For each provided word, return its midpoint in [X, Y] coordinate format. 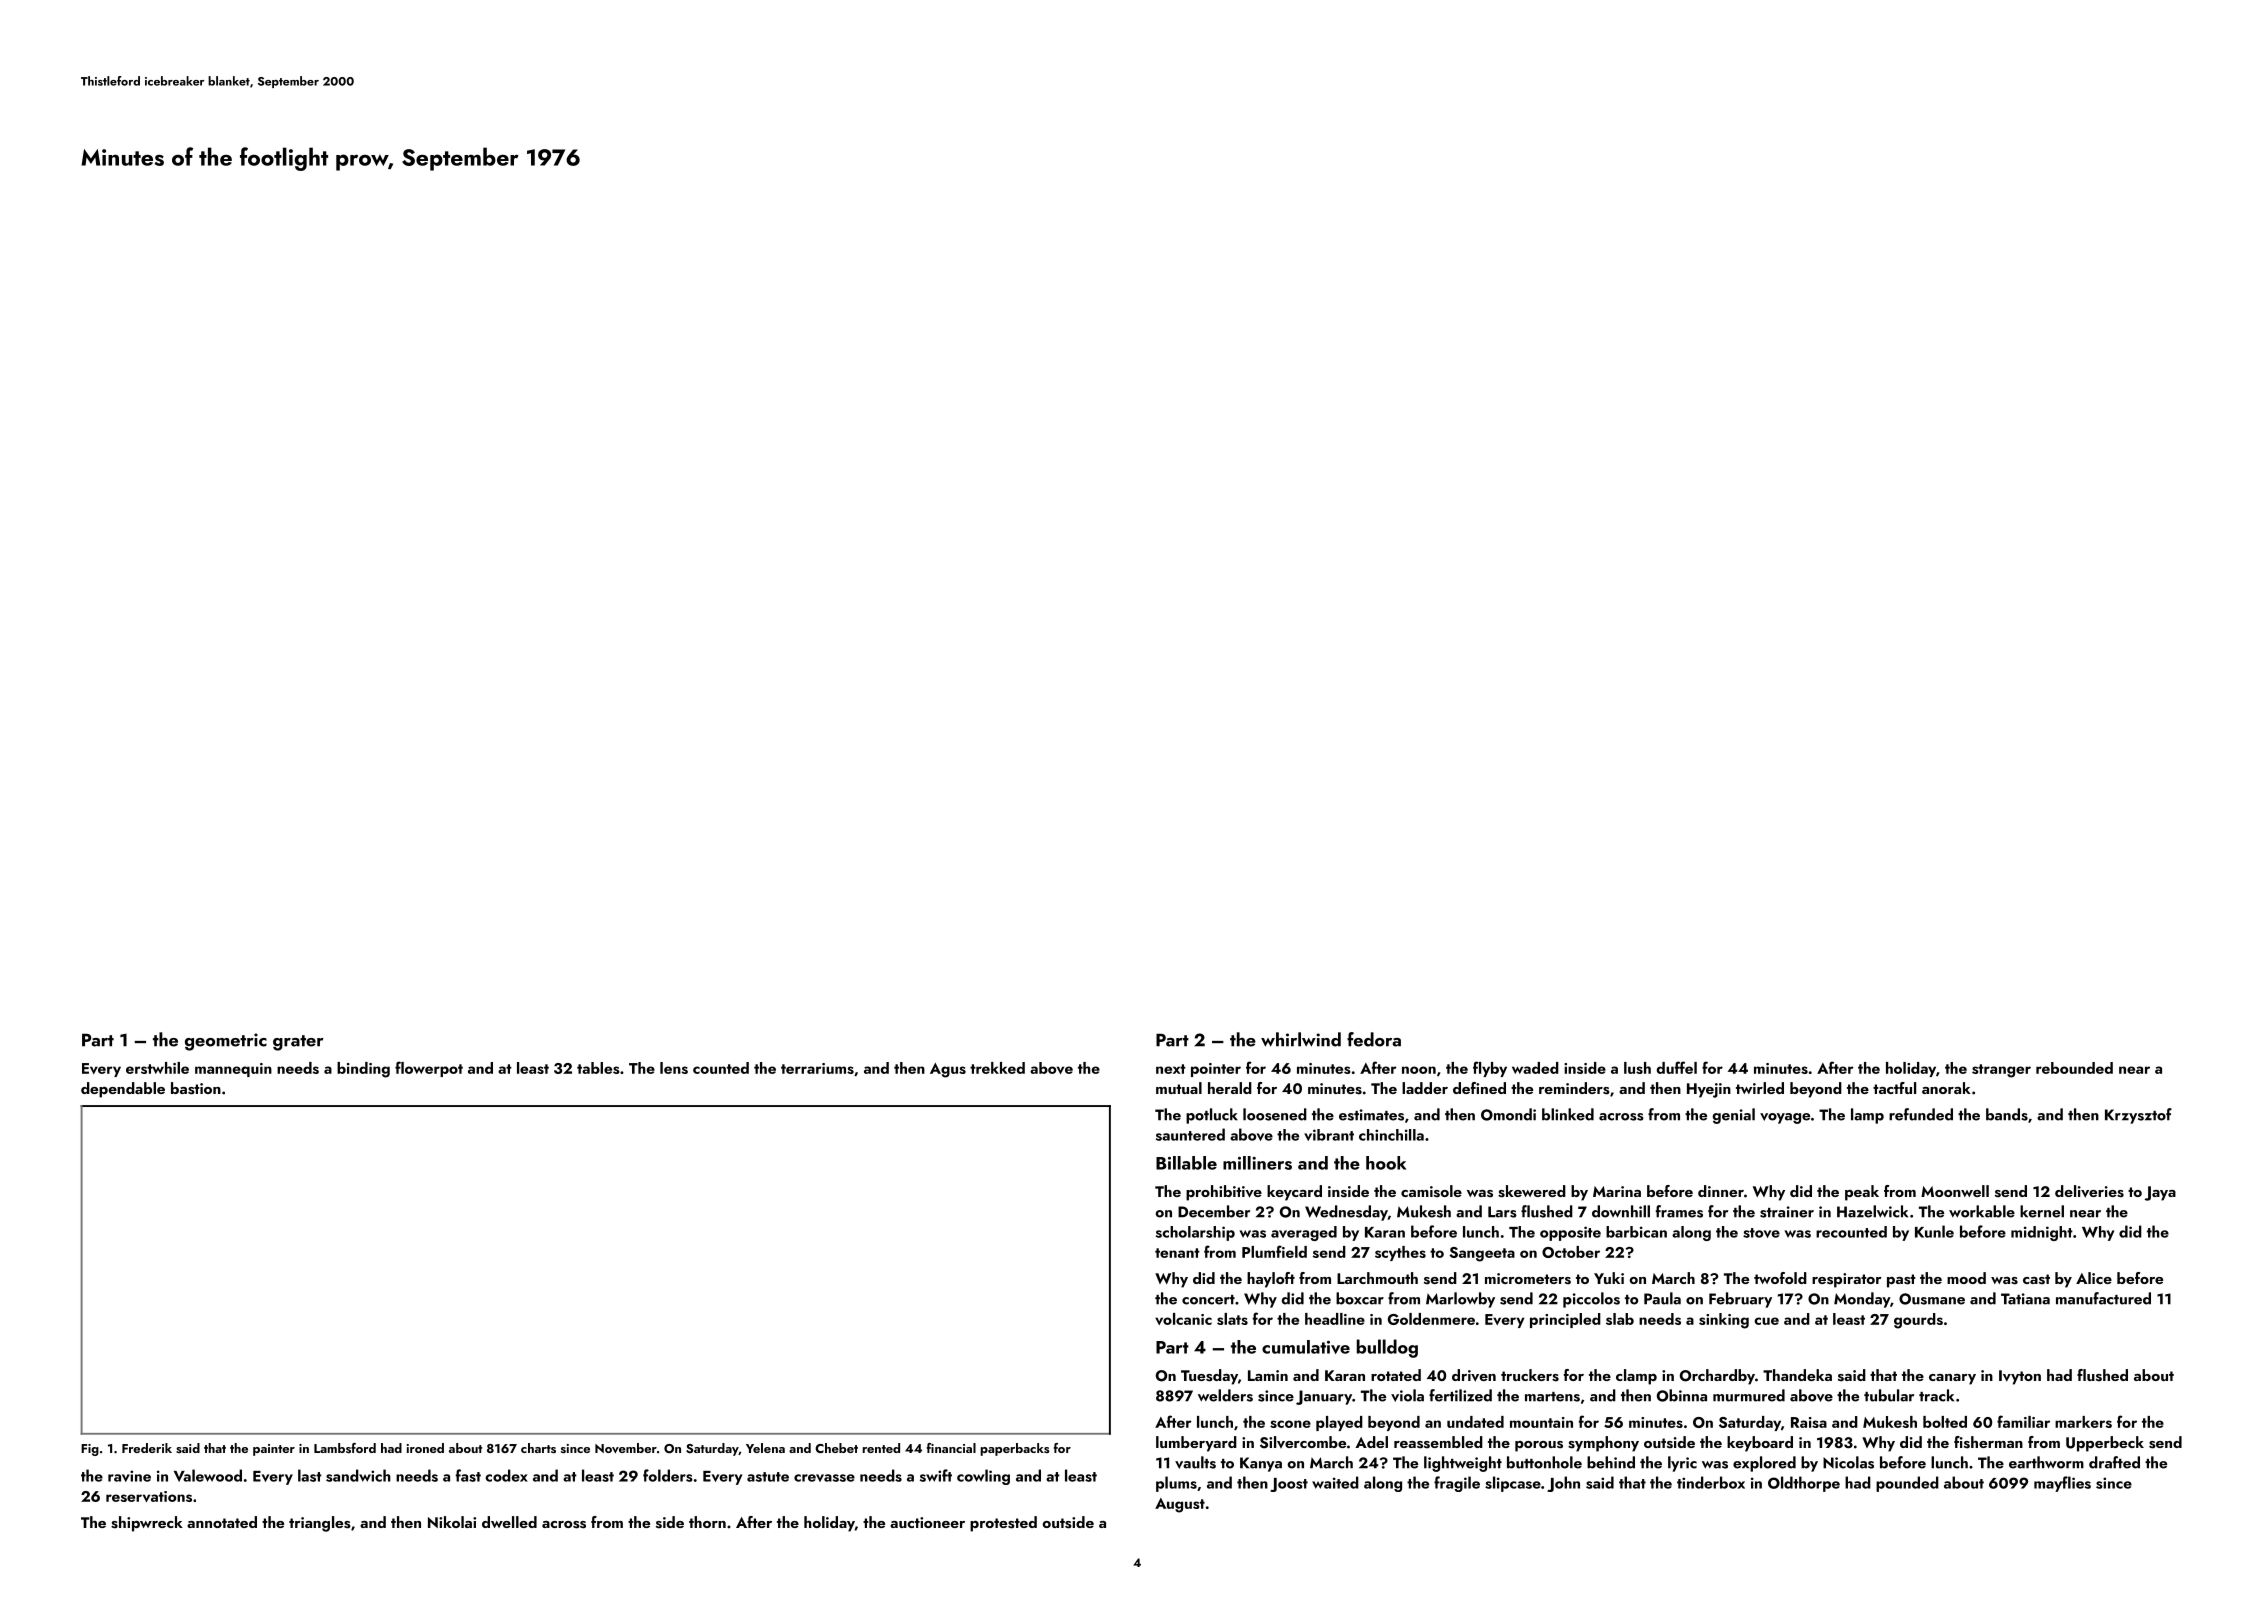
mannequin [233, 1070]
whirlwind [1301, 1039]
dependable [123, 1090]
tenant [1177, 1253]
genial [1733, 1116]
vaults [1195, 1462]
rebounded [2074, 1068]
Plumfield [1274, 1251]
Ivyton [2020, 1377]
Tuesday [1209, 1377]
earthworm [2046, 1462]
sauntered [1190, 1134]
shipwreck [147, 1524]
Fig [90, 1450]
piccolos [1591, 1300]
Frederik [147, 1448]
